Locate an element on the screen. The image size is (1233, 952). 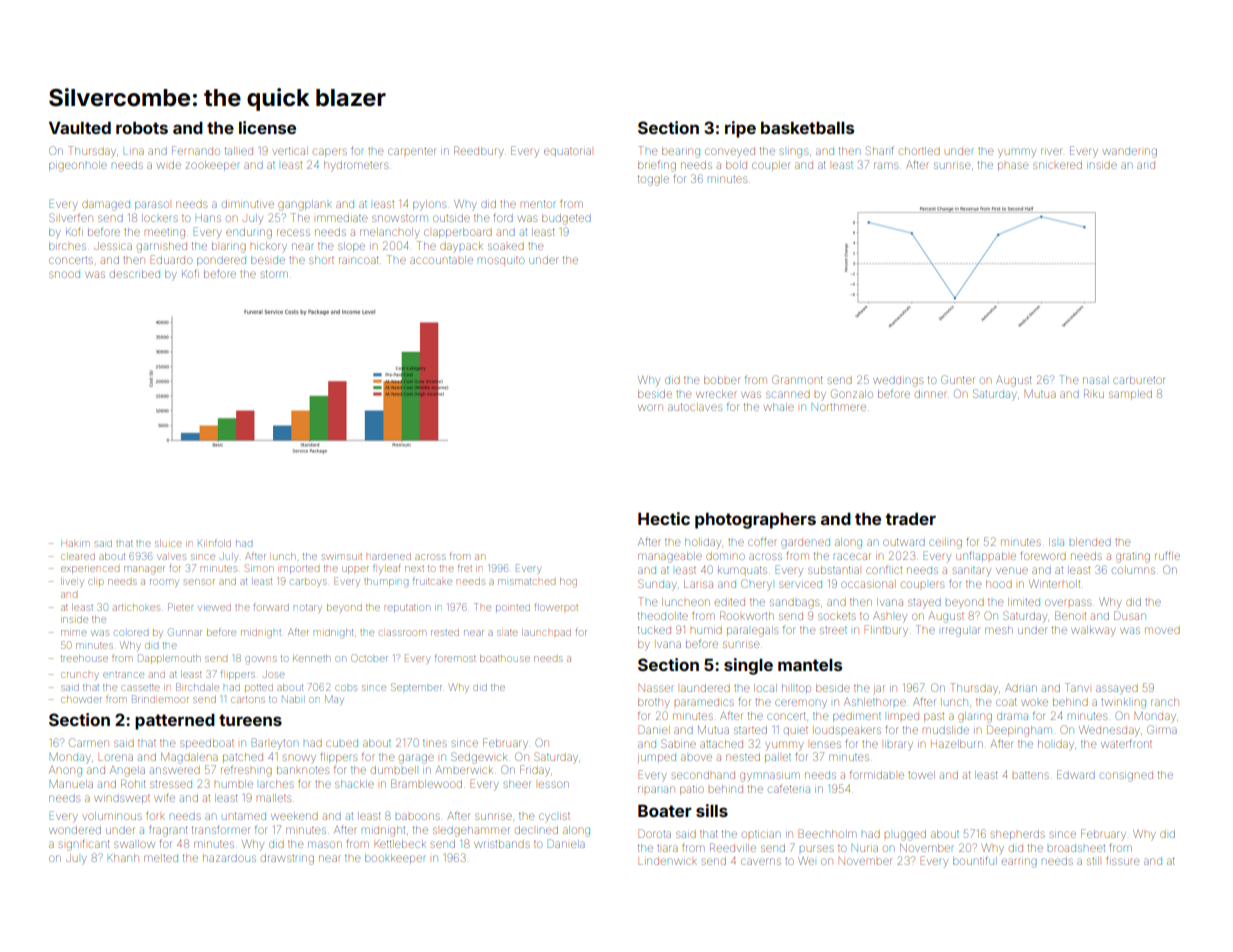
equatorial is located at coordinates (567, 152).
